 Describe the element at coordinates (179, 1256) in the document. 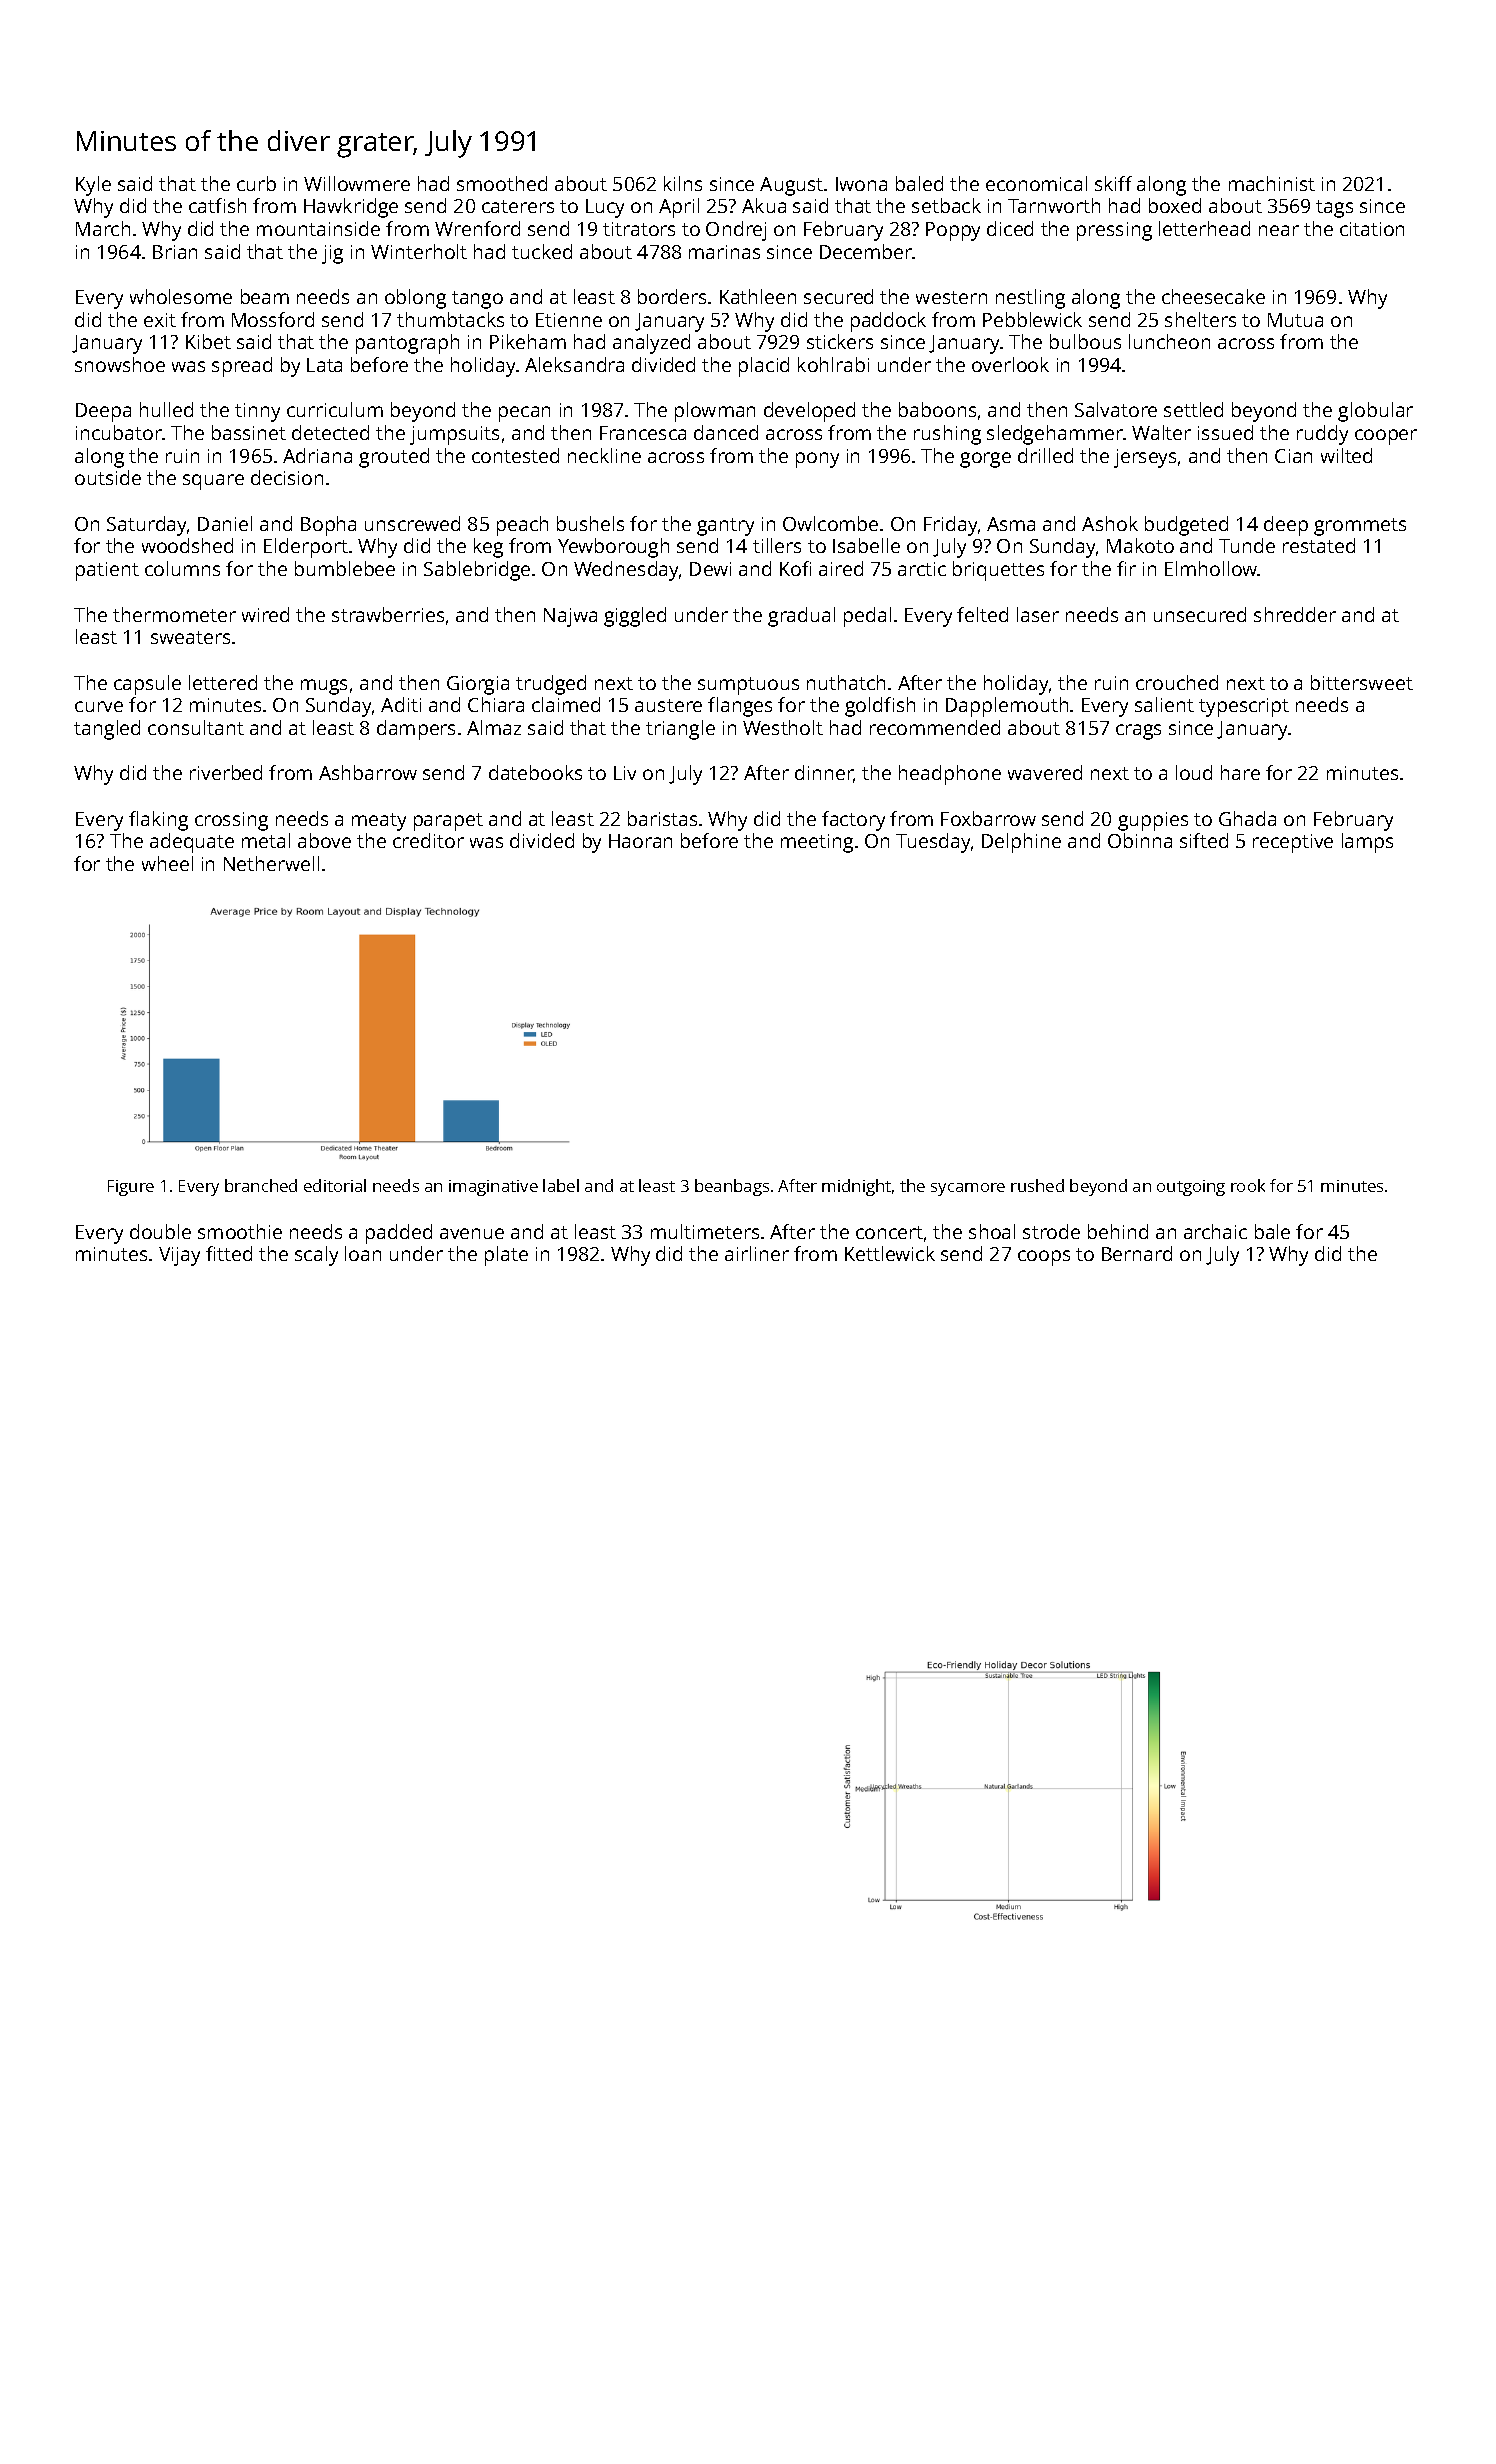

I see `Vijay` at that location.
